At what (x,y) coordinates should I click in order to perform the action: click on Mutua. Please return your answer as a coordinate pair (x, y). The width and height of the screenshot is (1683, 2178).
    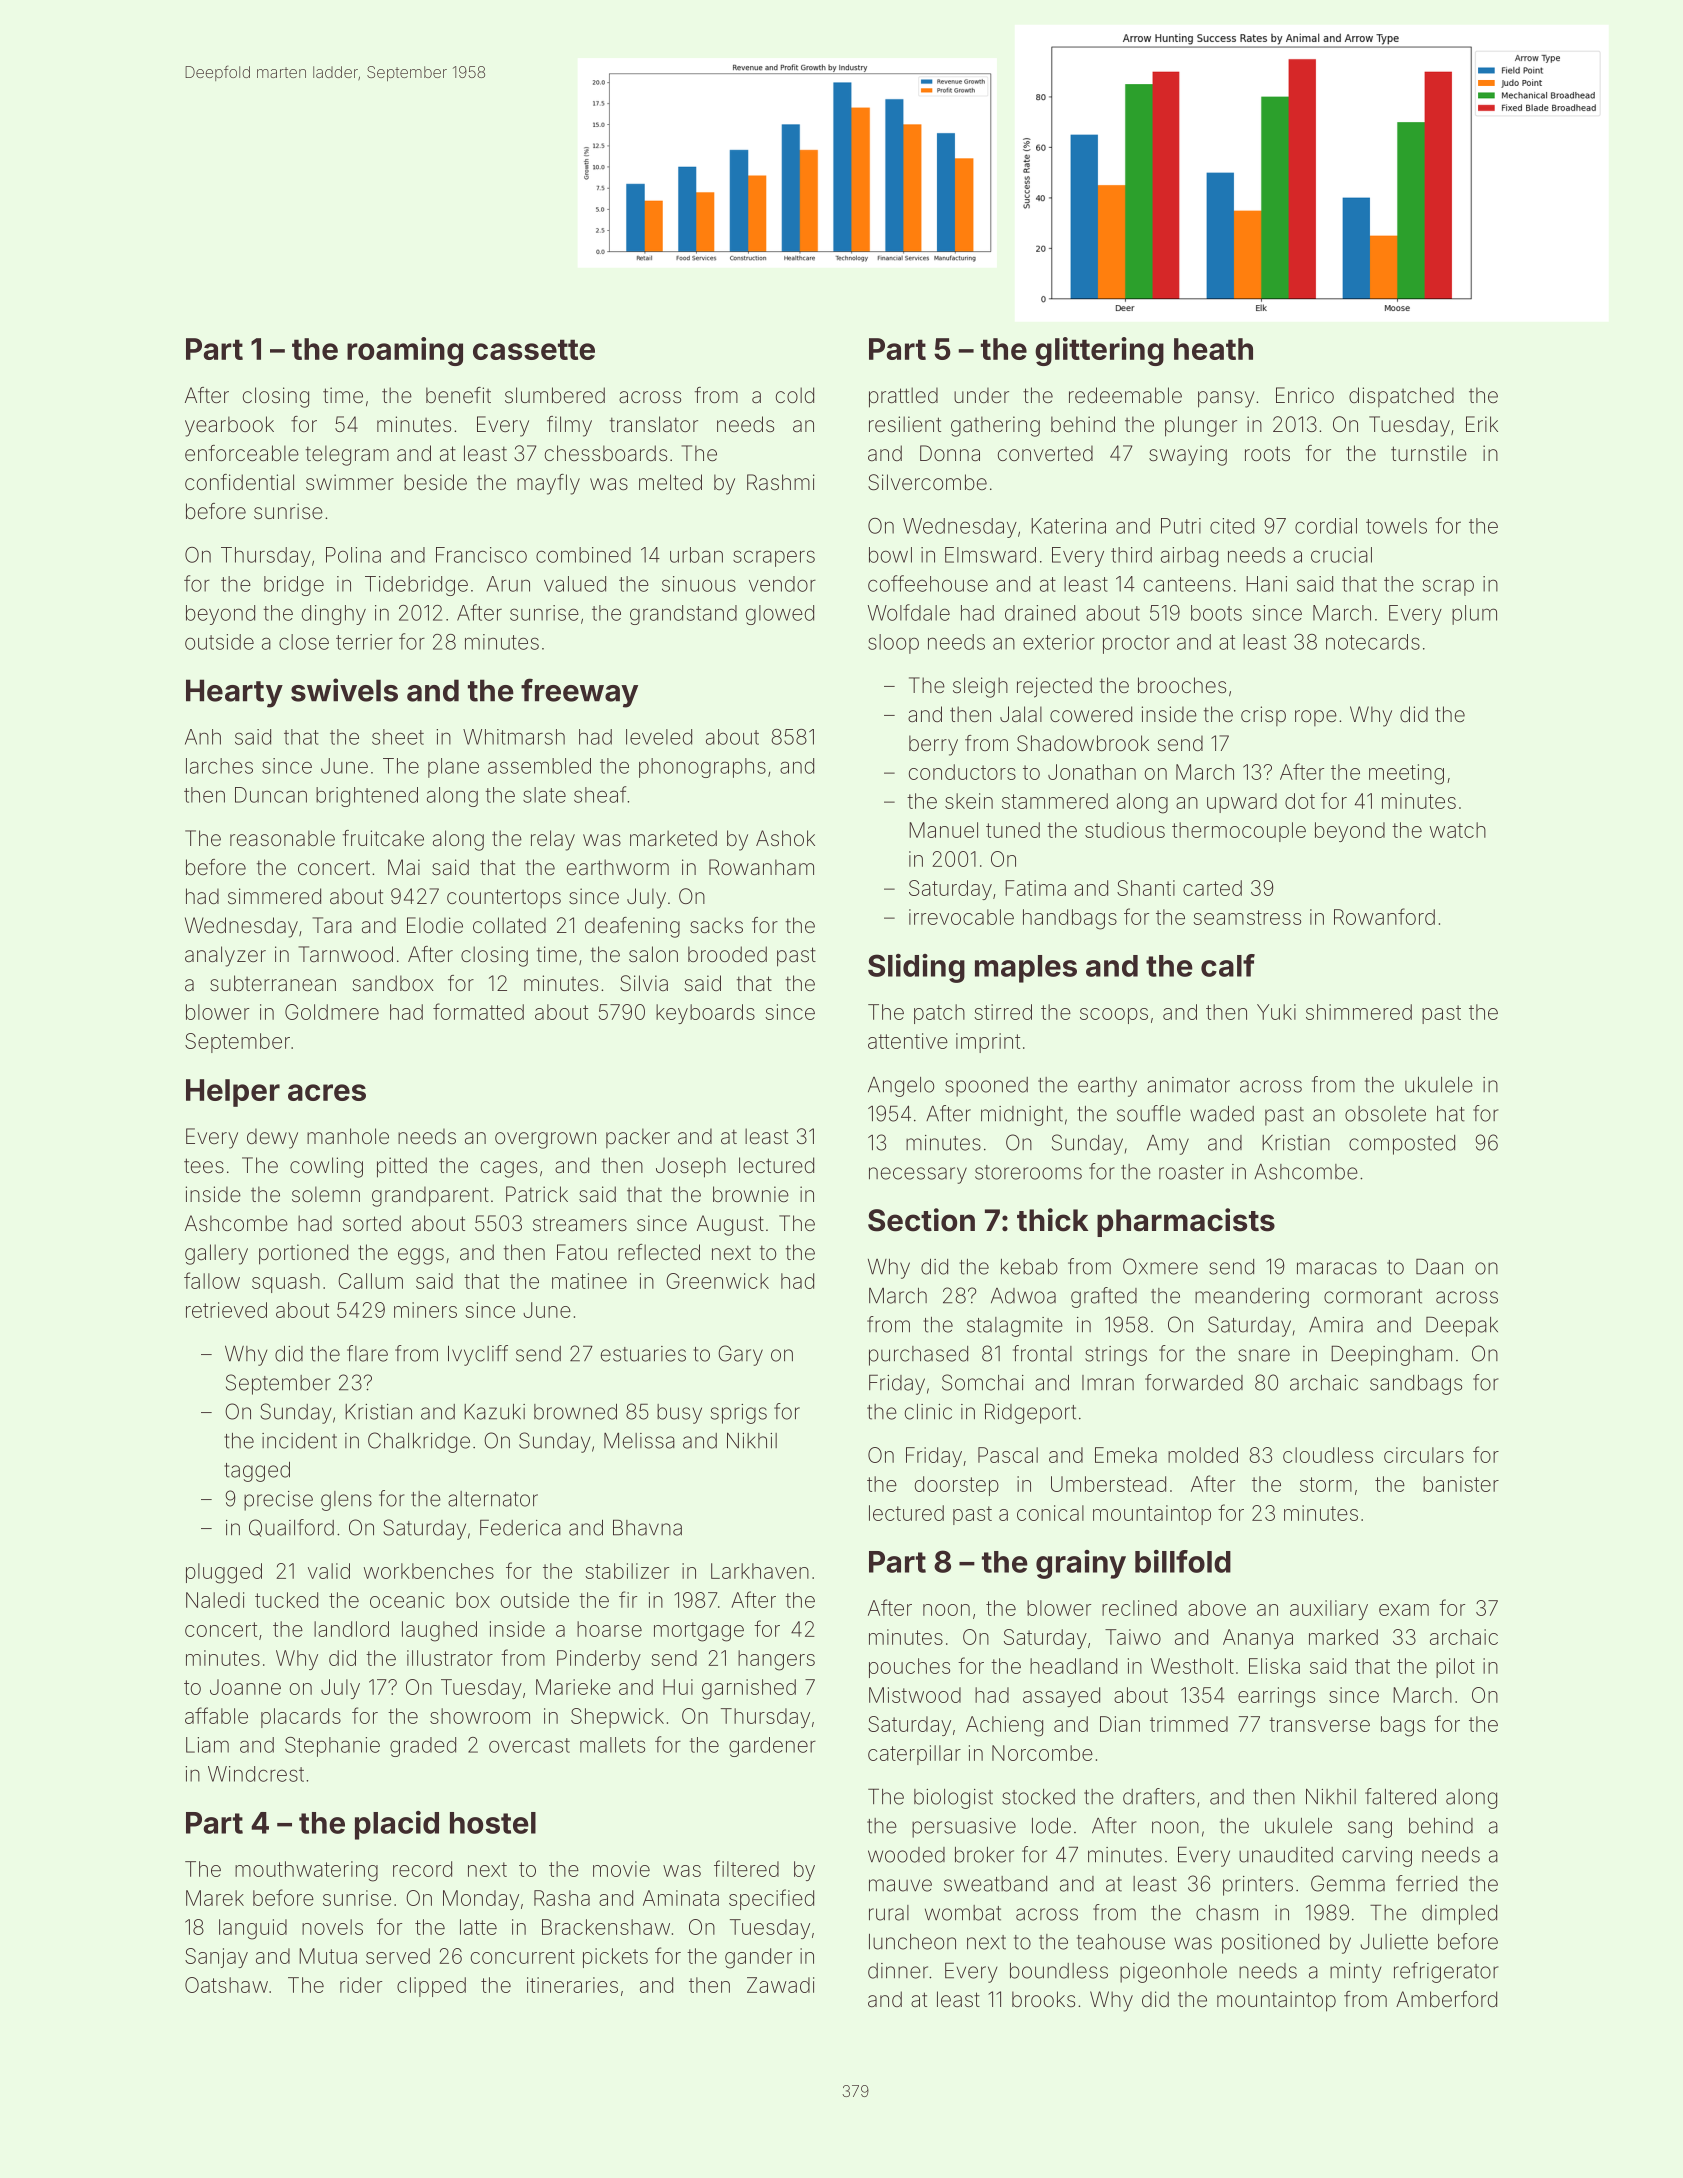
    Looking at the image, I should click on (328, 1956).
